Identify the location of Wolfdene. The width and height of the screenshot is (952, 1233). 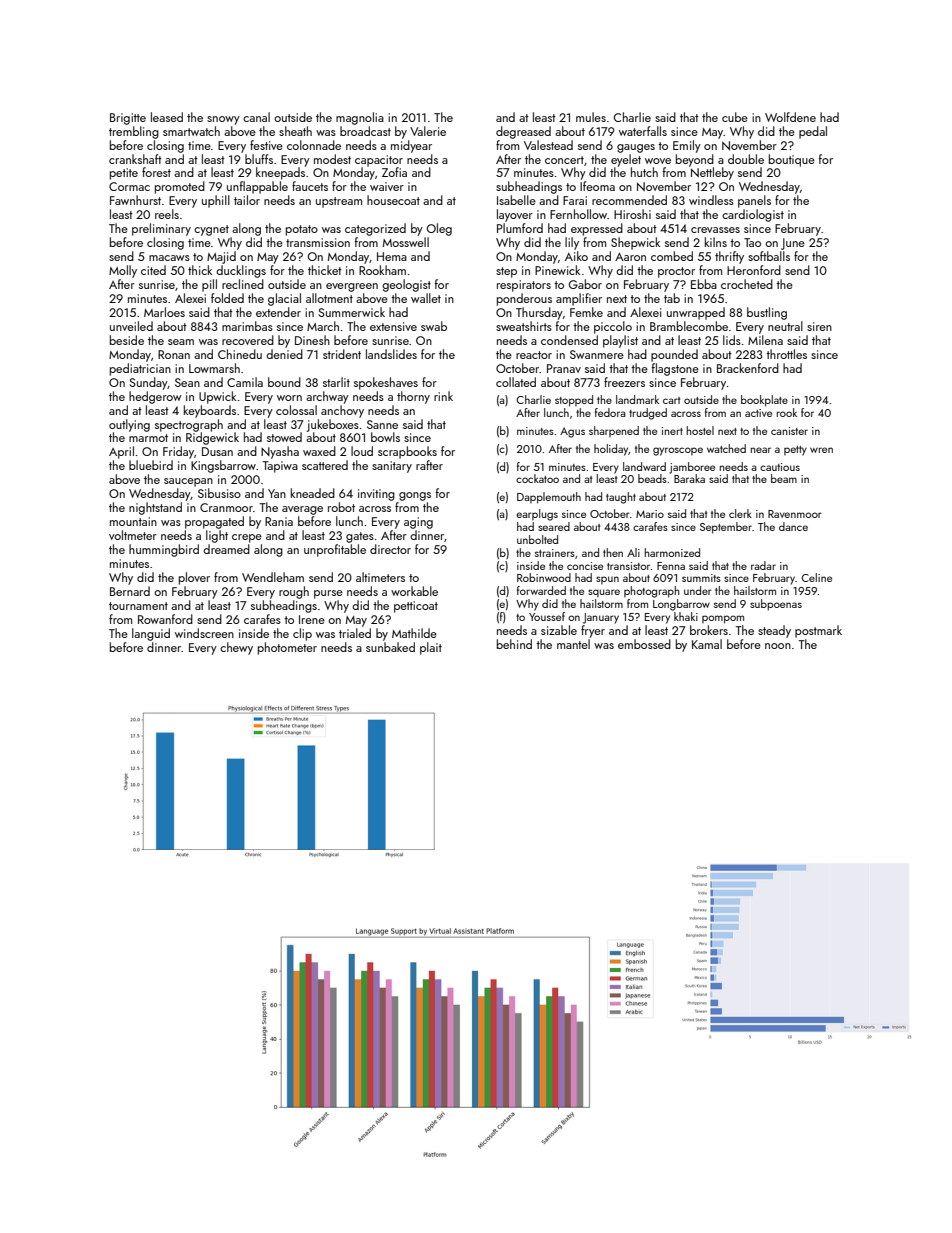
(790, 117).
